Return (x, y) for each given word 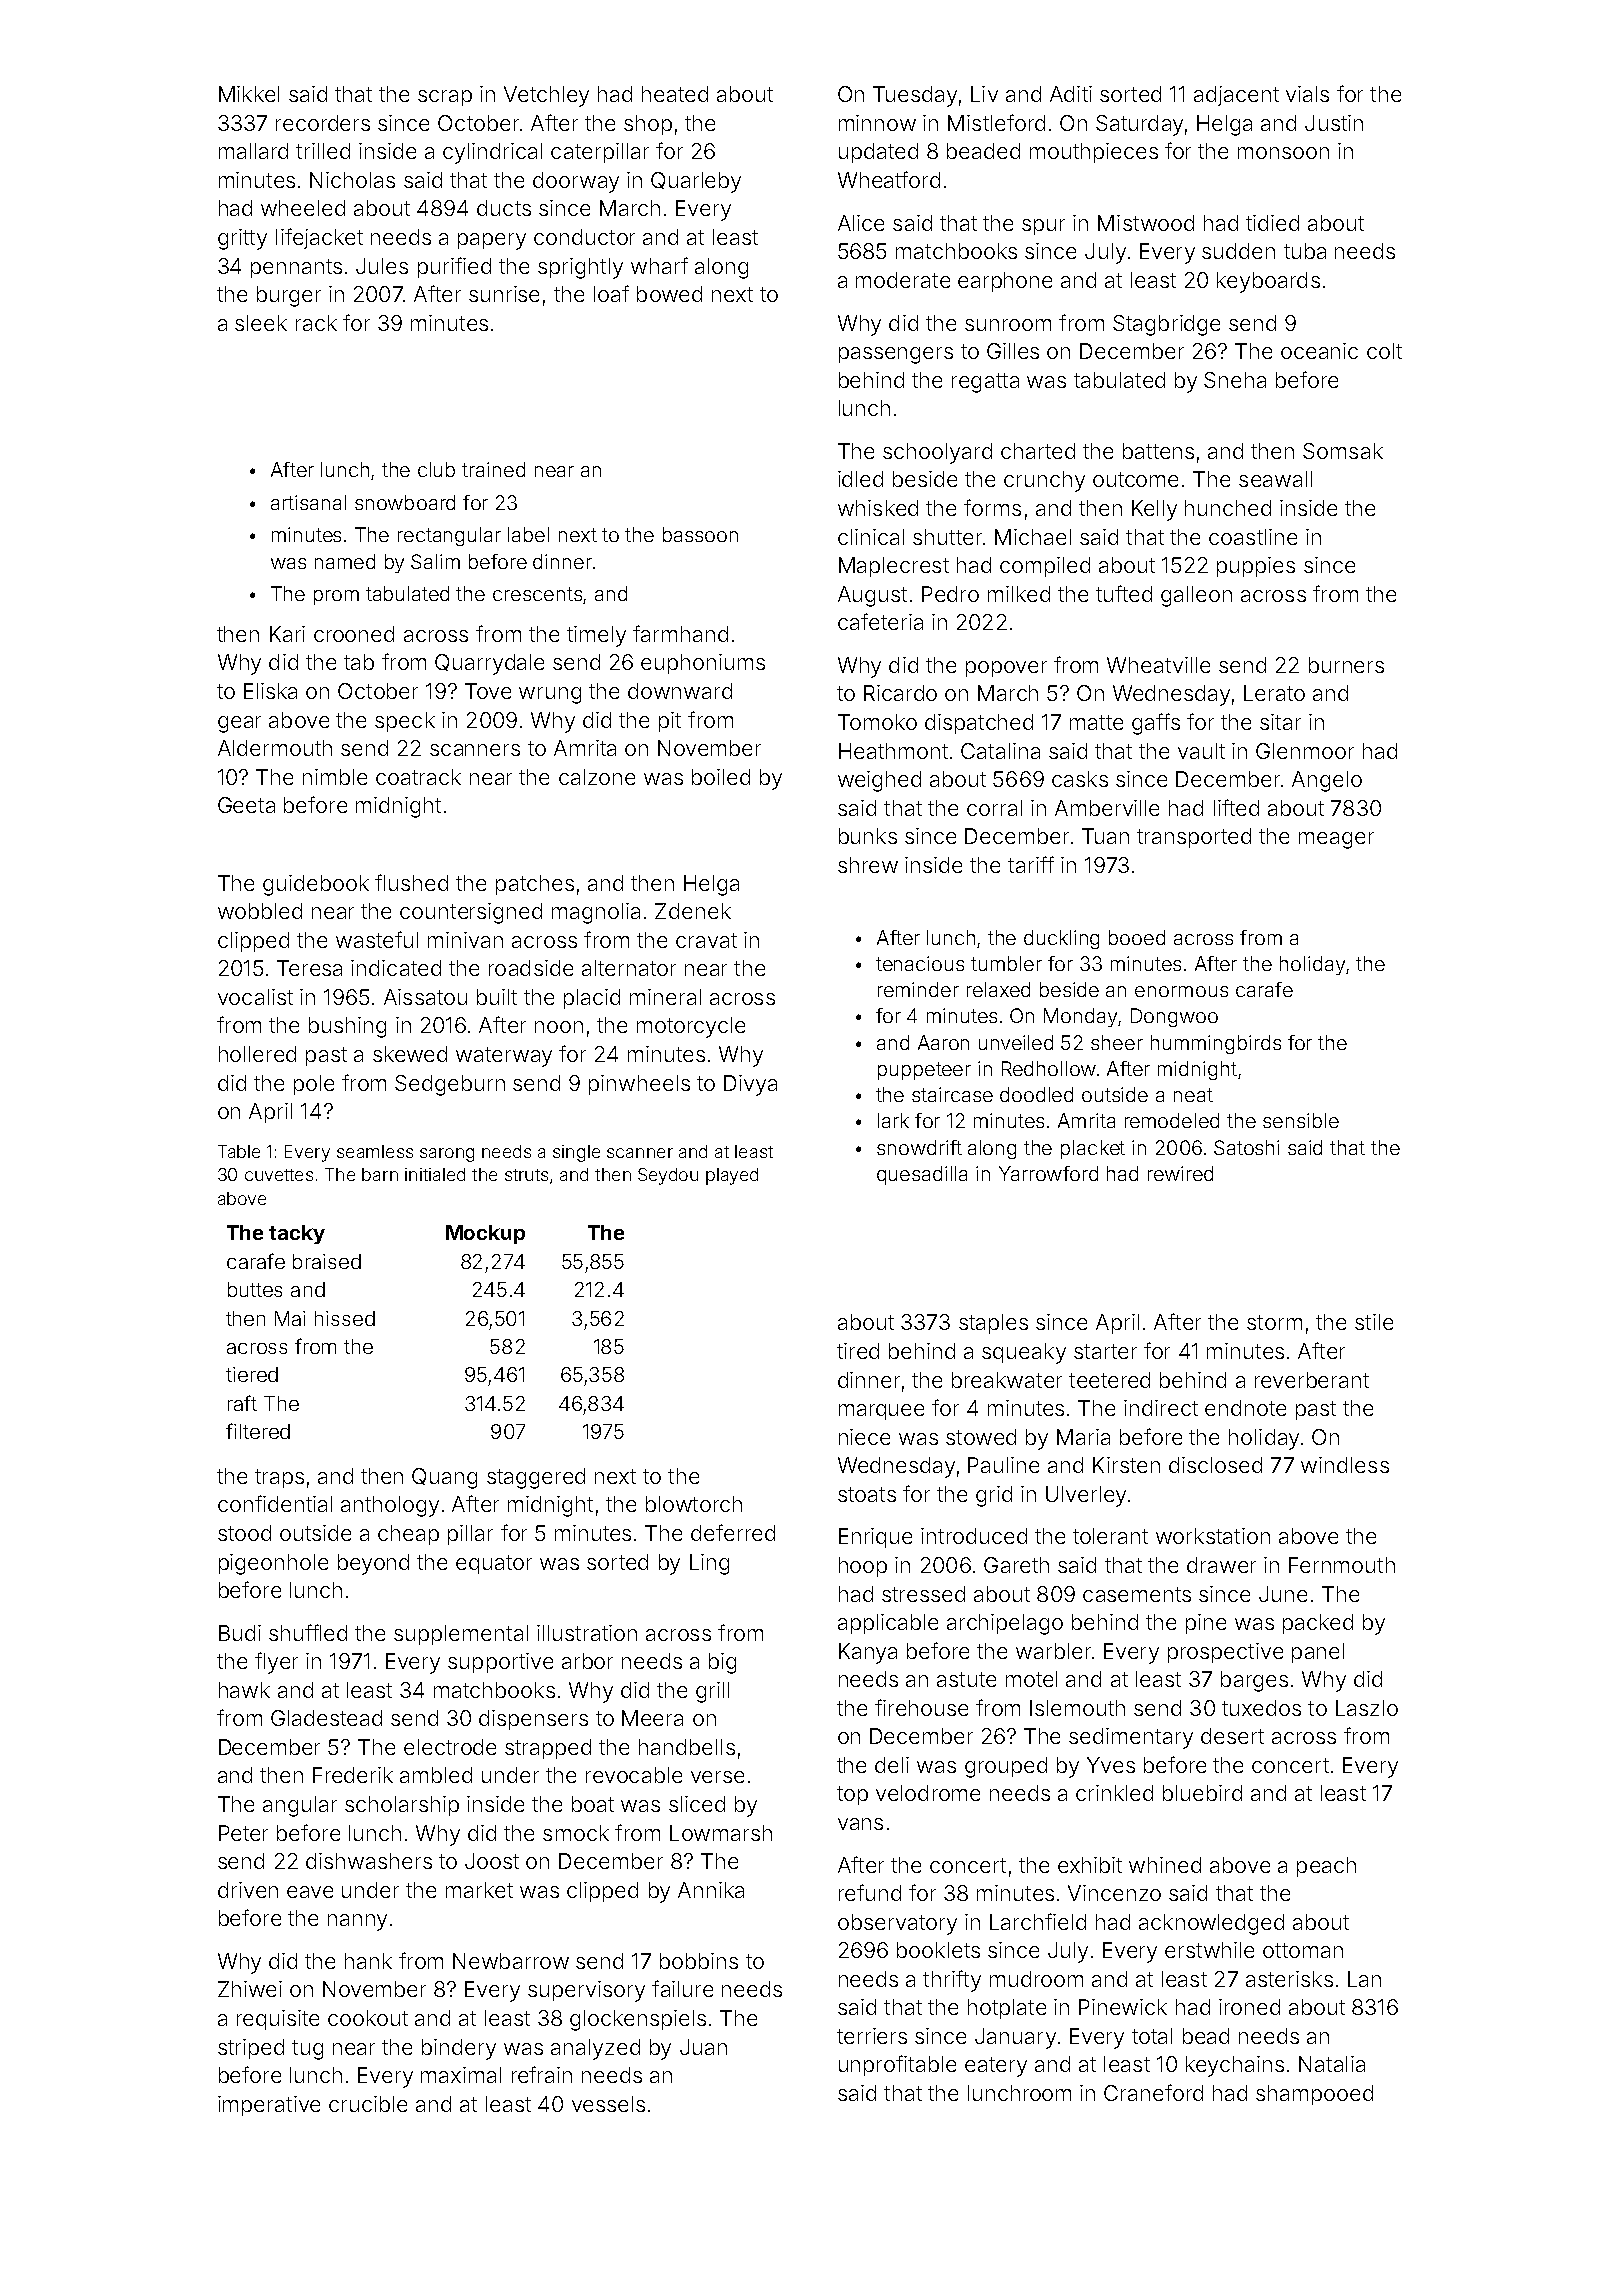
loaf (611, 293)
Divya (750, 1085)
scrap (445, 98)
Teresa (309, 968)
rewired (1180, 1173)
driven (248, 1890)
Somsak (1343, 451)
